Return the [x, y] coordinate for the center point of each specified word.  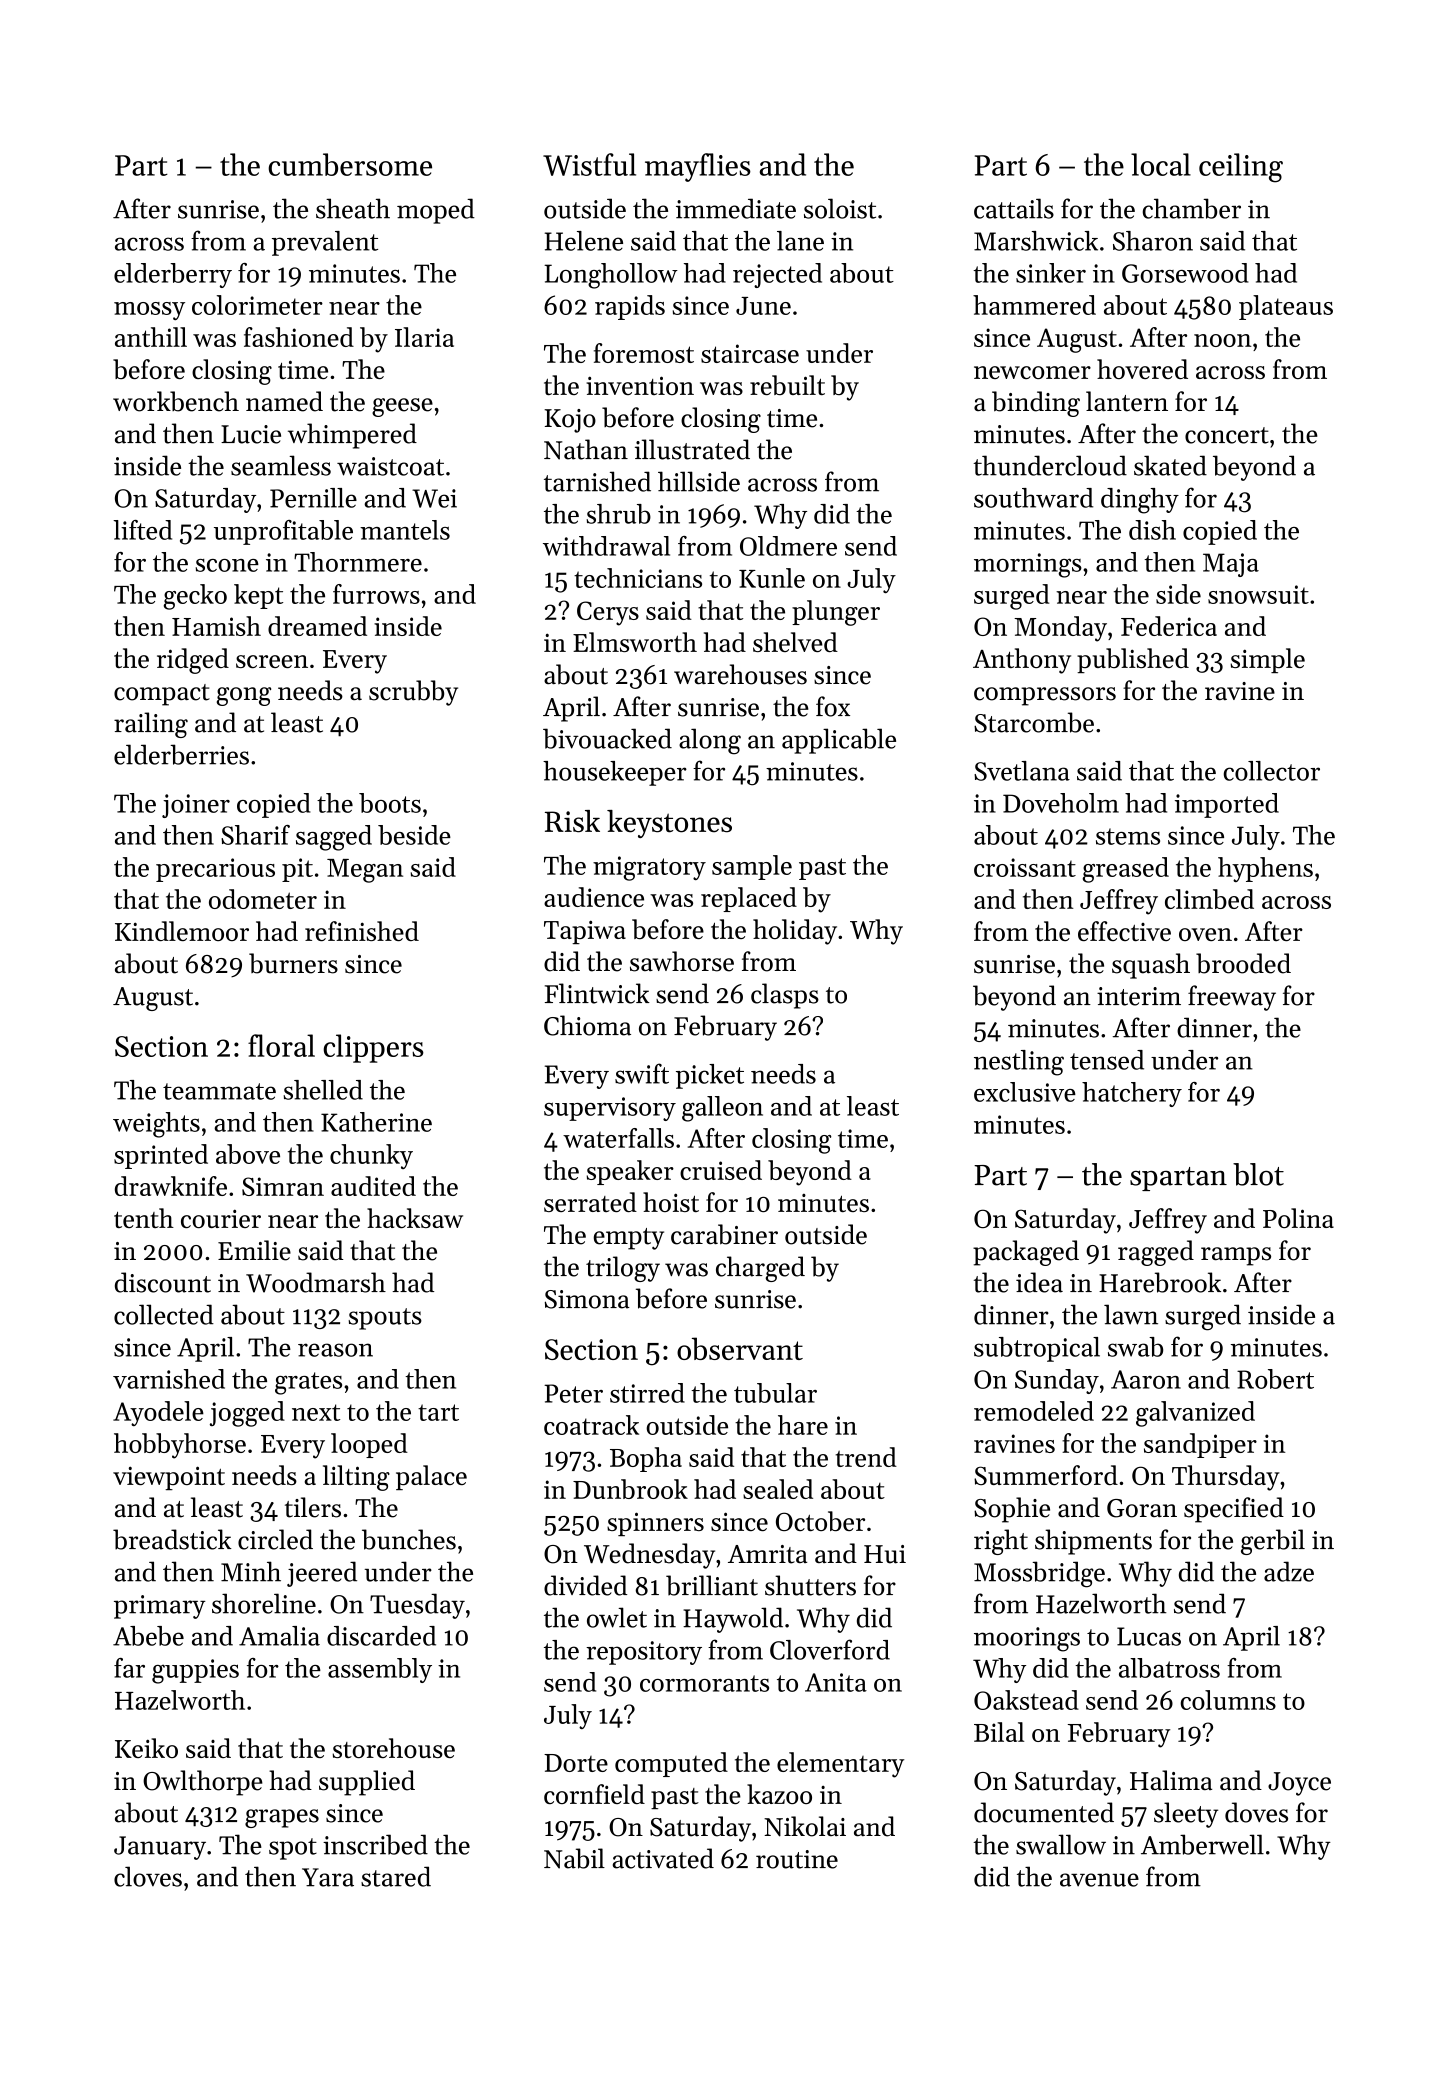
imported [1227, 805]
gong [244, 696]
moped [436, 211]
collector [1272, 771]
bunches [409, 1539]
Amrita [767, 1554]
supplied [367, 1783]
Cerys [608, 613]
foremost [644, 353]
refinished [362, 931]
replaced [749, 899]
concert [1227, 435]
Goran [1142, 1508]
